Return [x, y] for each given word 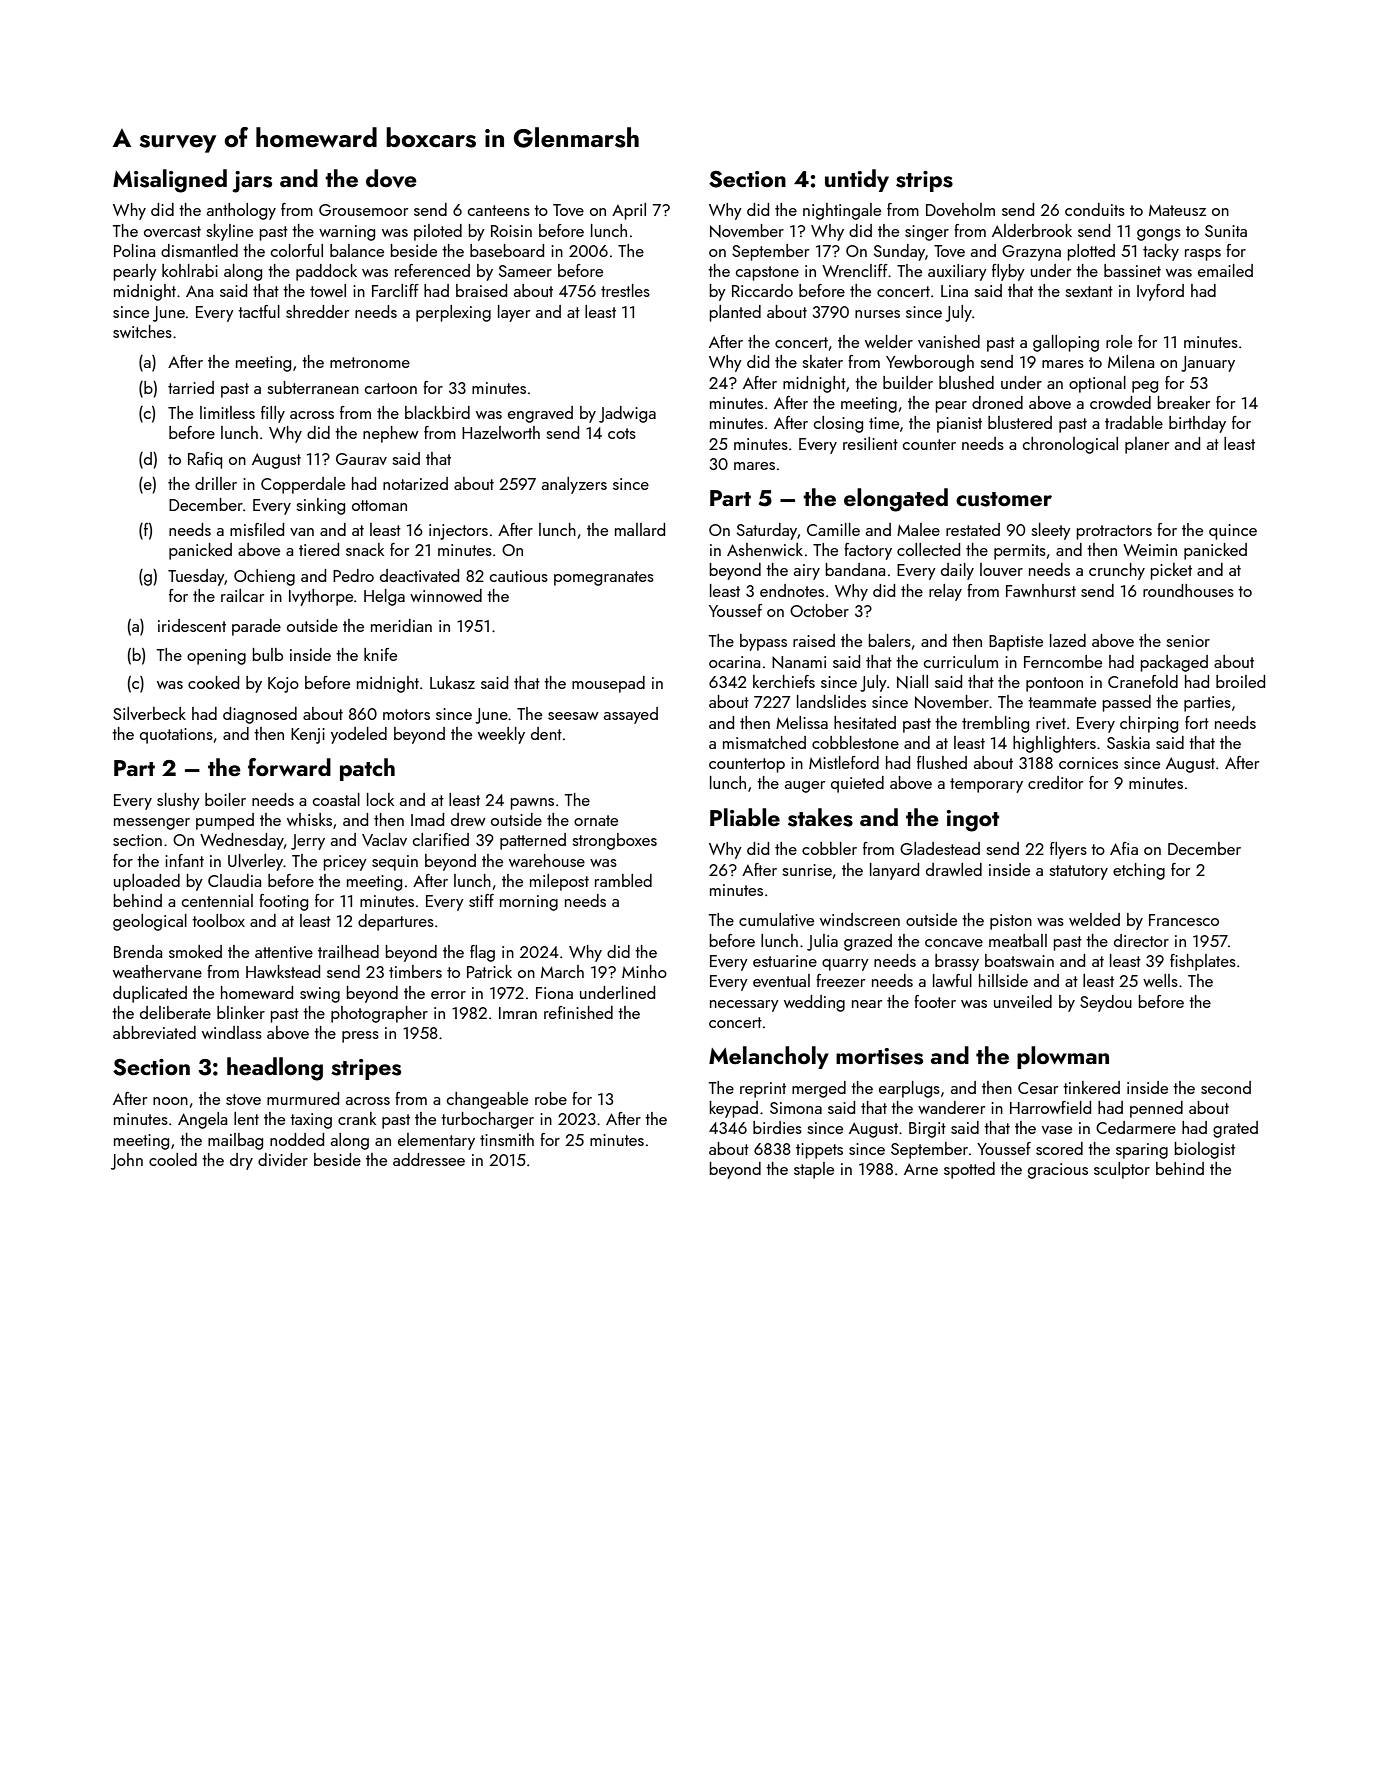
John [127, 1161]
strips [924, 181]
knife [380, 654]
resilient [870, 443]
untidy [857, 180]
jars [252, 182]
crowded [1120, 402]
